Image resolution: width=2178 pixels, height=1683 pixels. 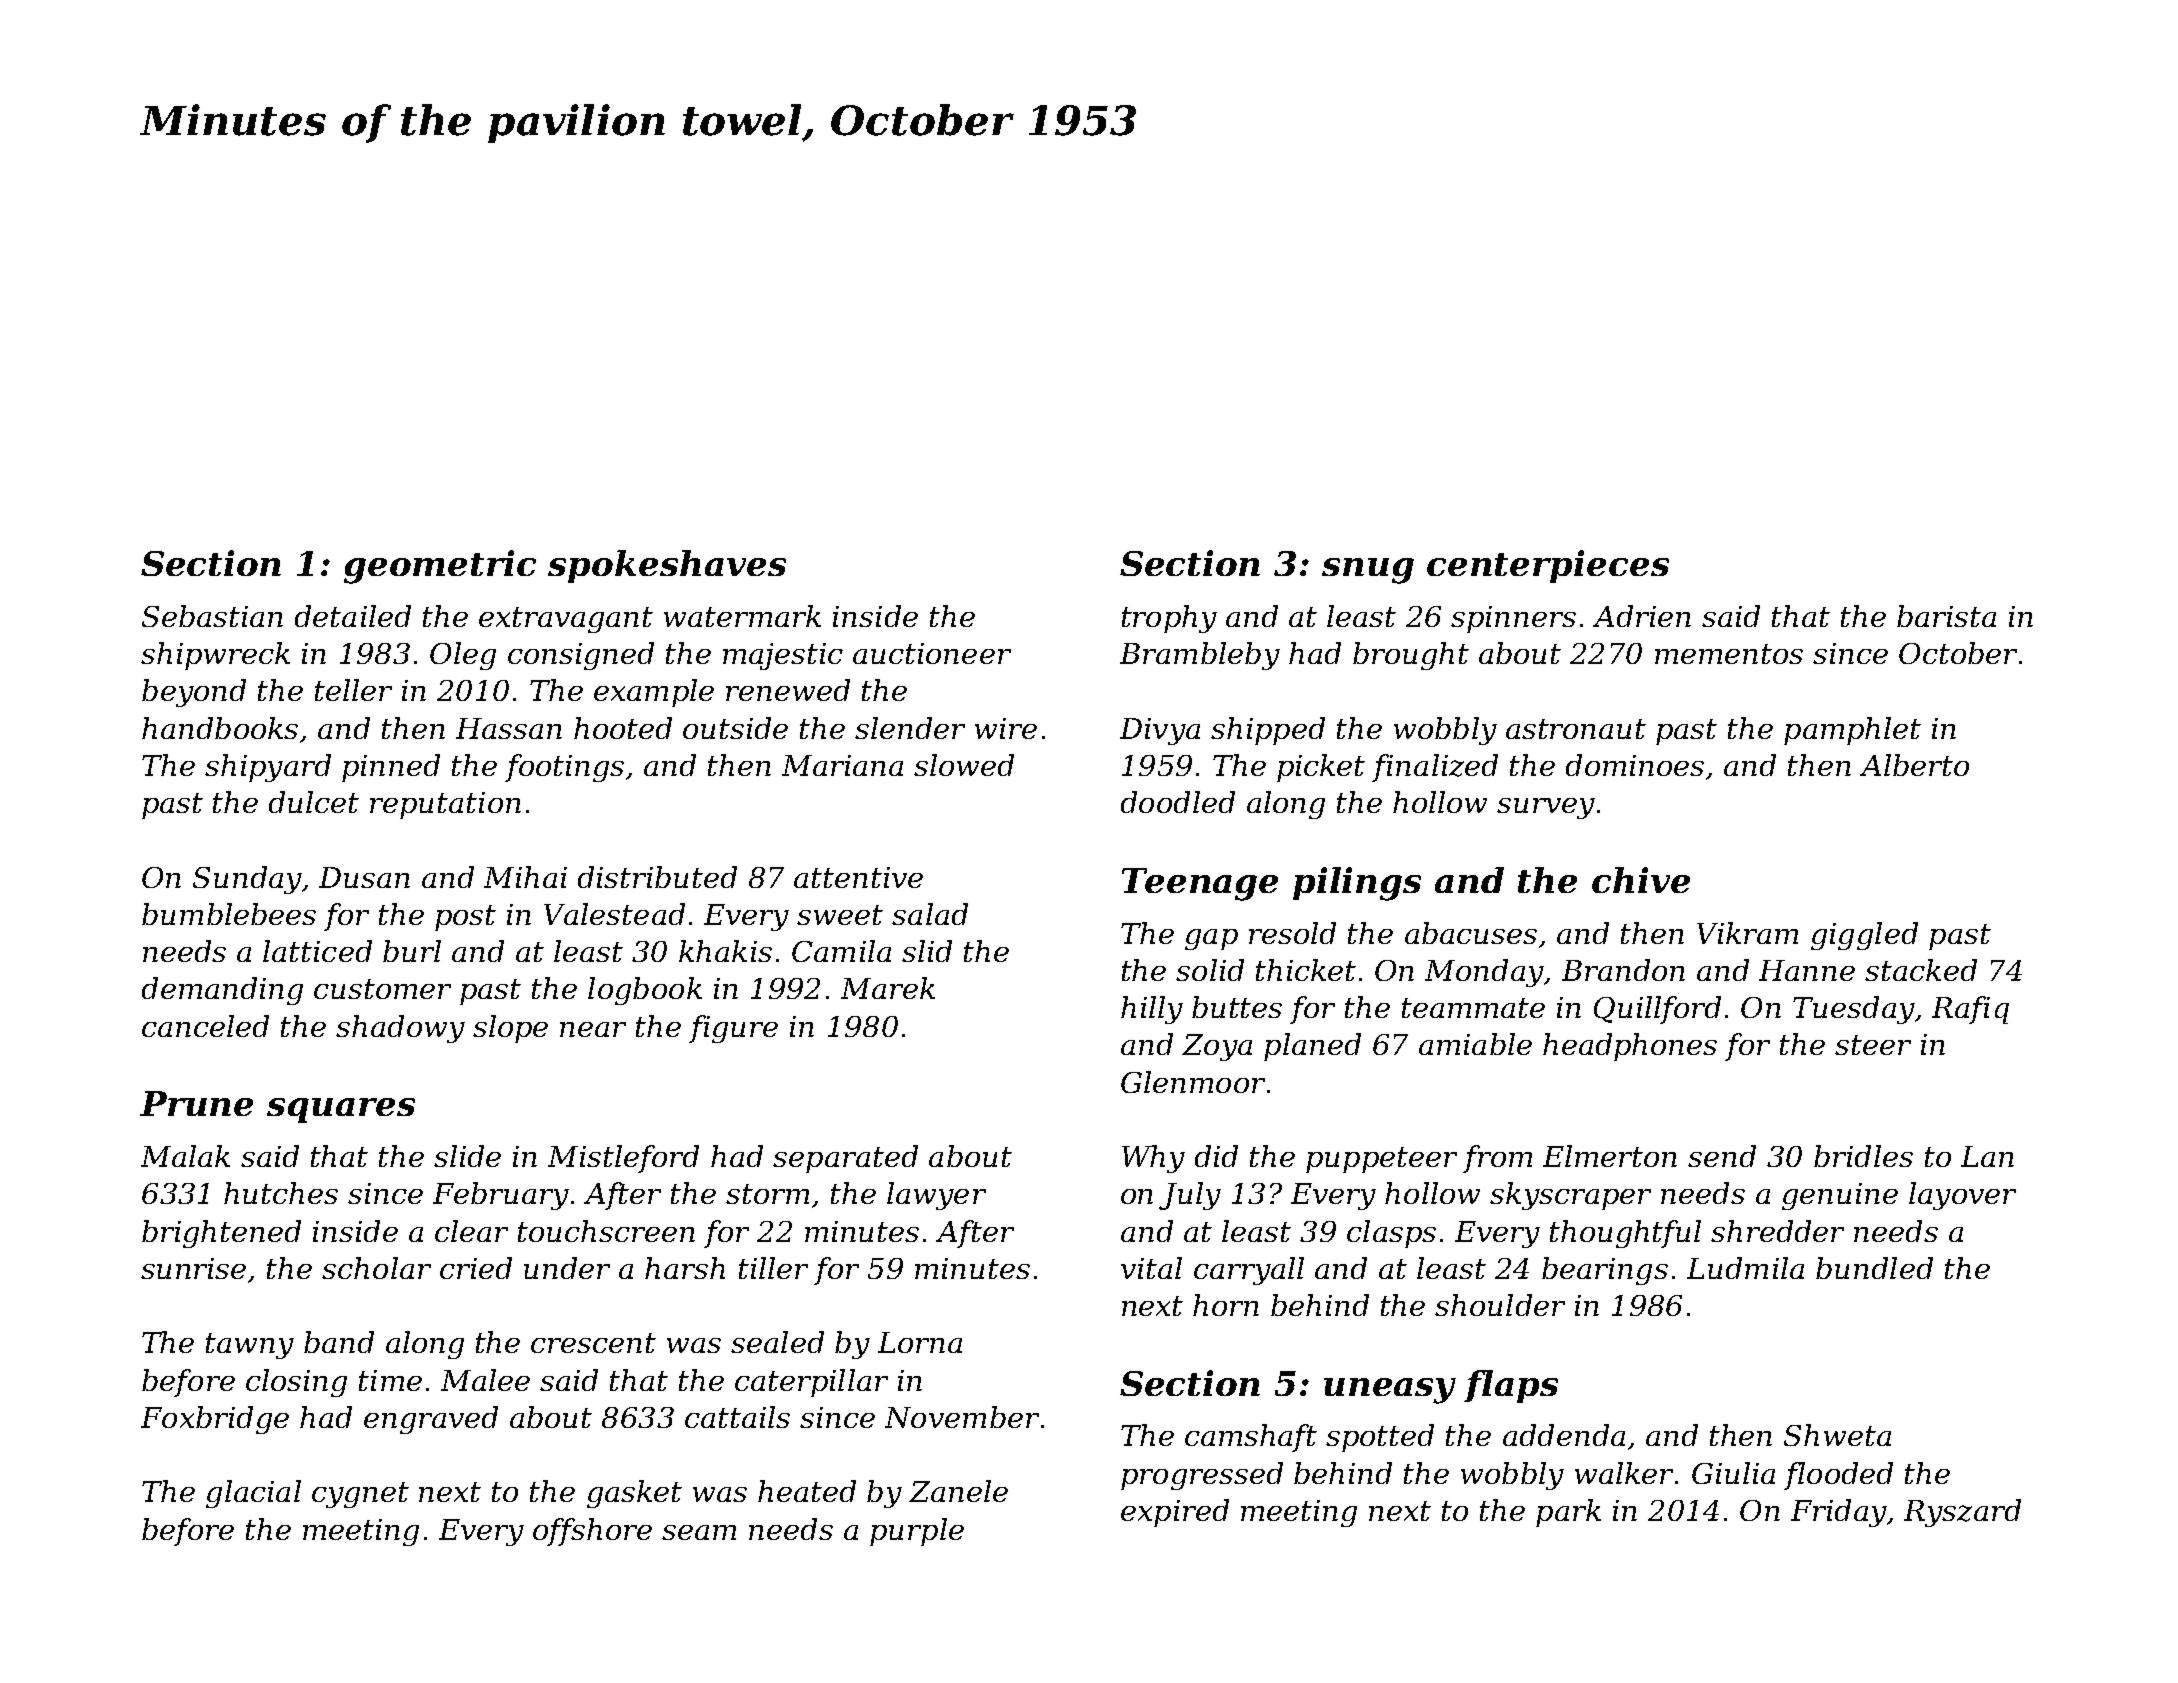 I want to click on Glenmoor, so click(x=1193, y=1082).
